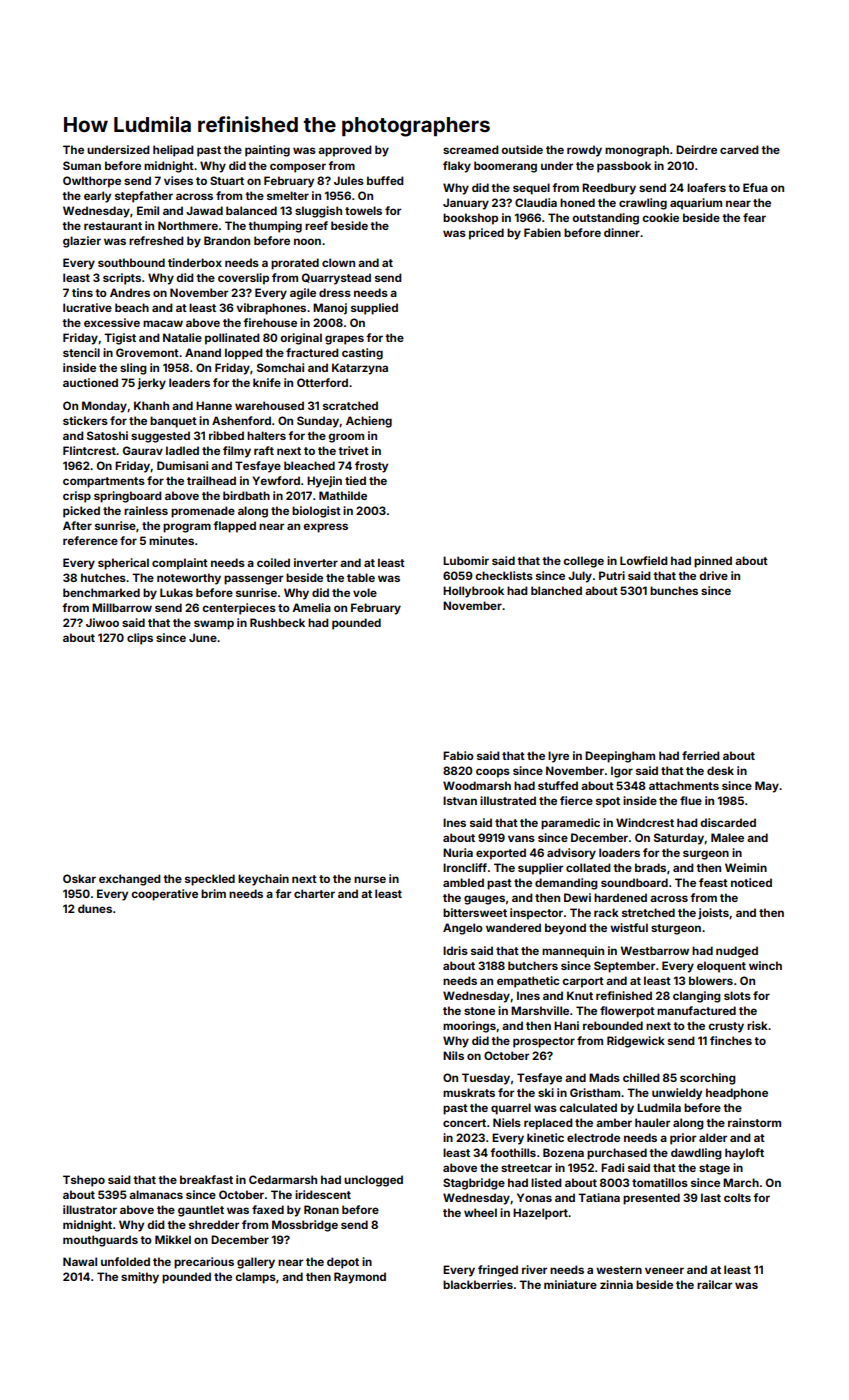 This screenshot has width=849, height=1400. Describe the element at coordinates (90, 1209) in the screenshot. I see `illustrator` at that location.
